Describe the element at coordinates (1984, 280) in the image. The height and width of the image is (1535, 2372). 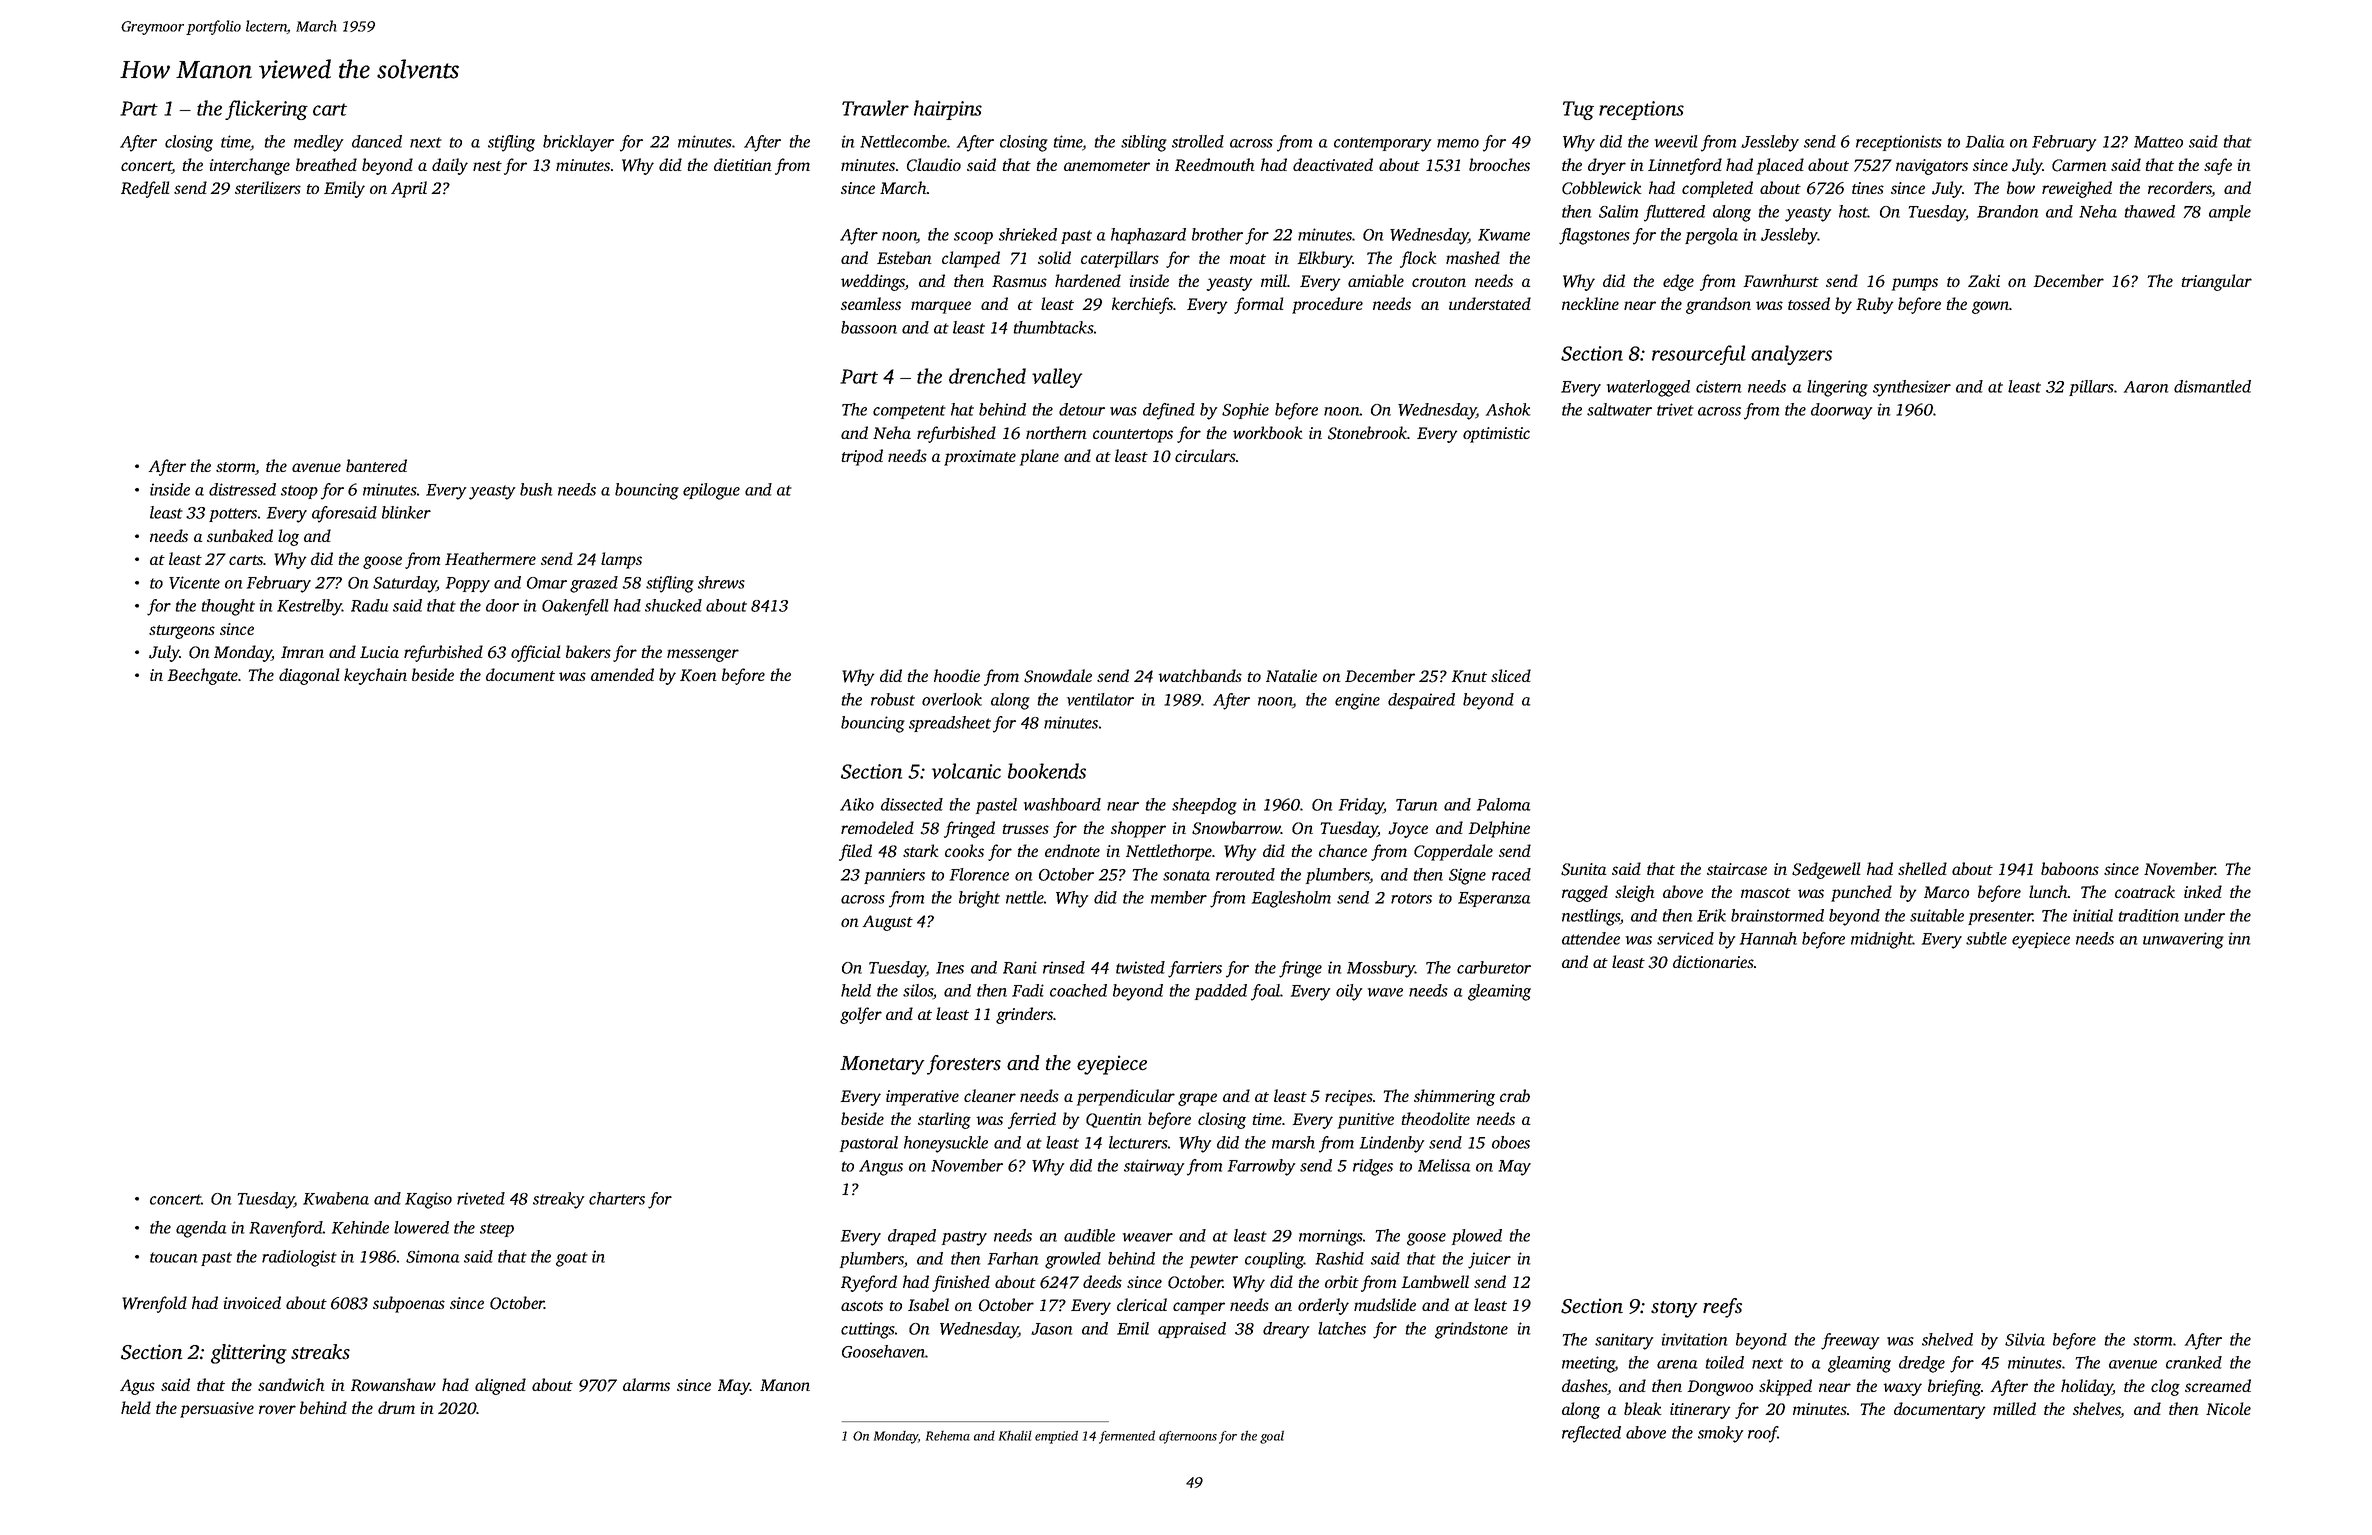
I see `Zaki` at that location.
